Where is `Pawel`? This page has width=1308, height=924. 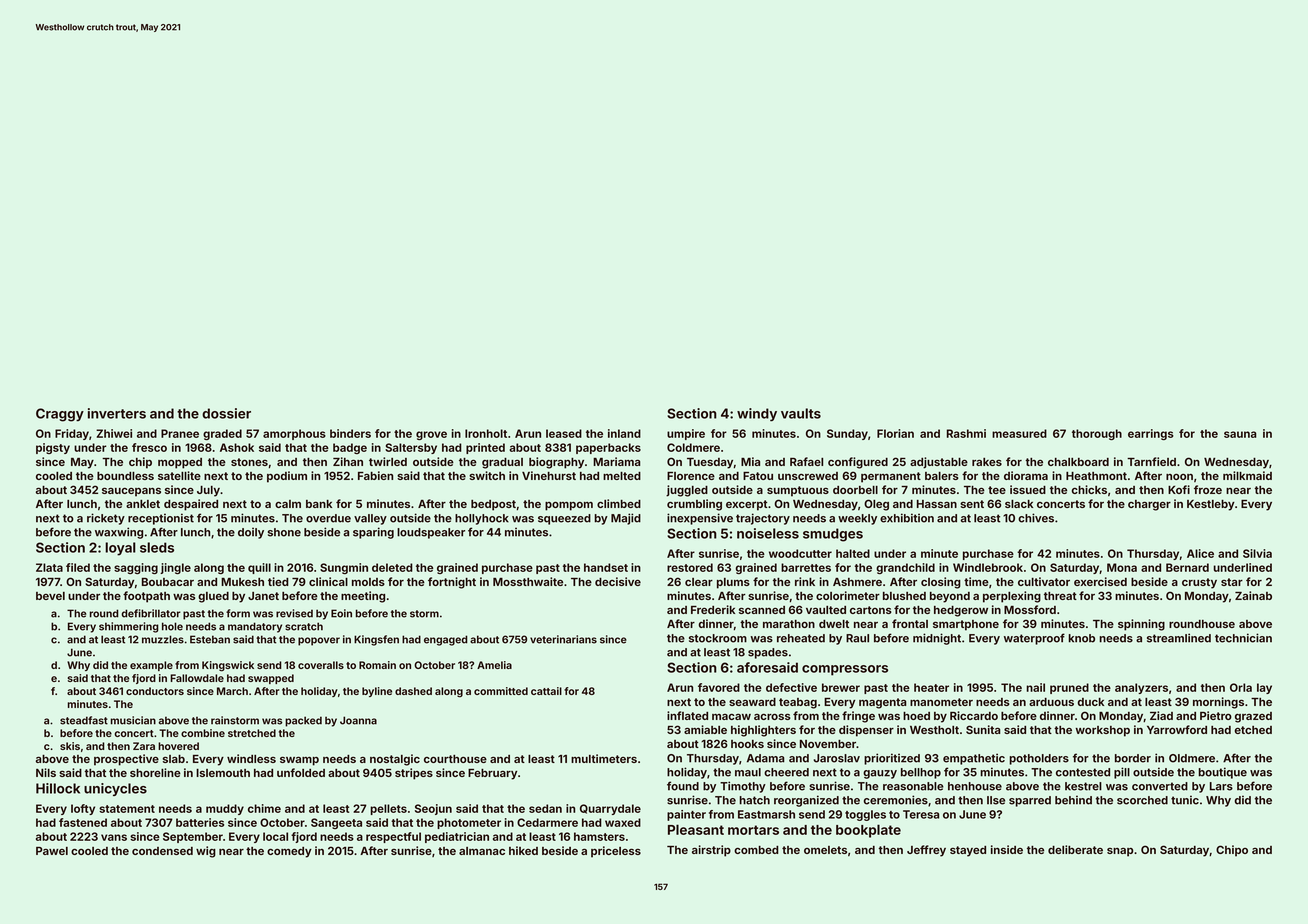
Pawel is located at coordinates (52, 851).
